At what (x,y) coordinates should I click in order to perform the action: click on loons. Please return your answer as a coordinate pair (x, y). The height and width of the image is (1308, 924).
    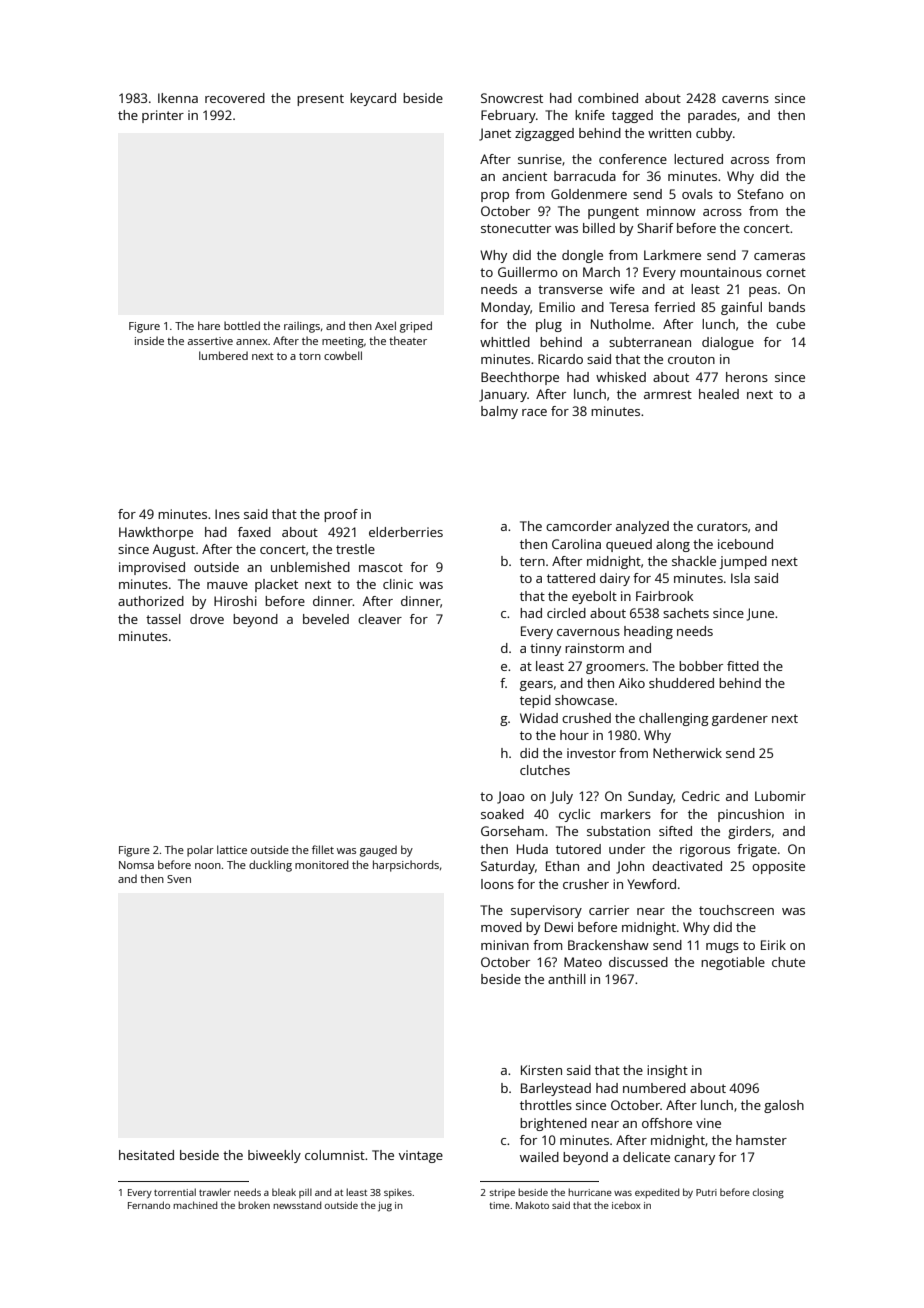
    Looking at the image, I should click on (497, 884).
